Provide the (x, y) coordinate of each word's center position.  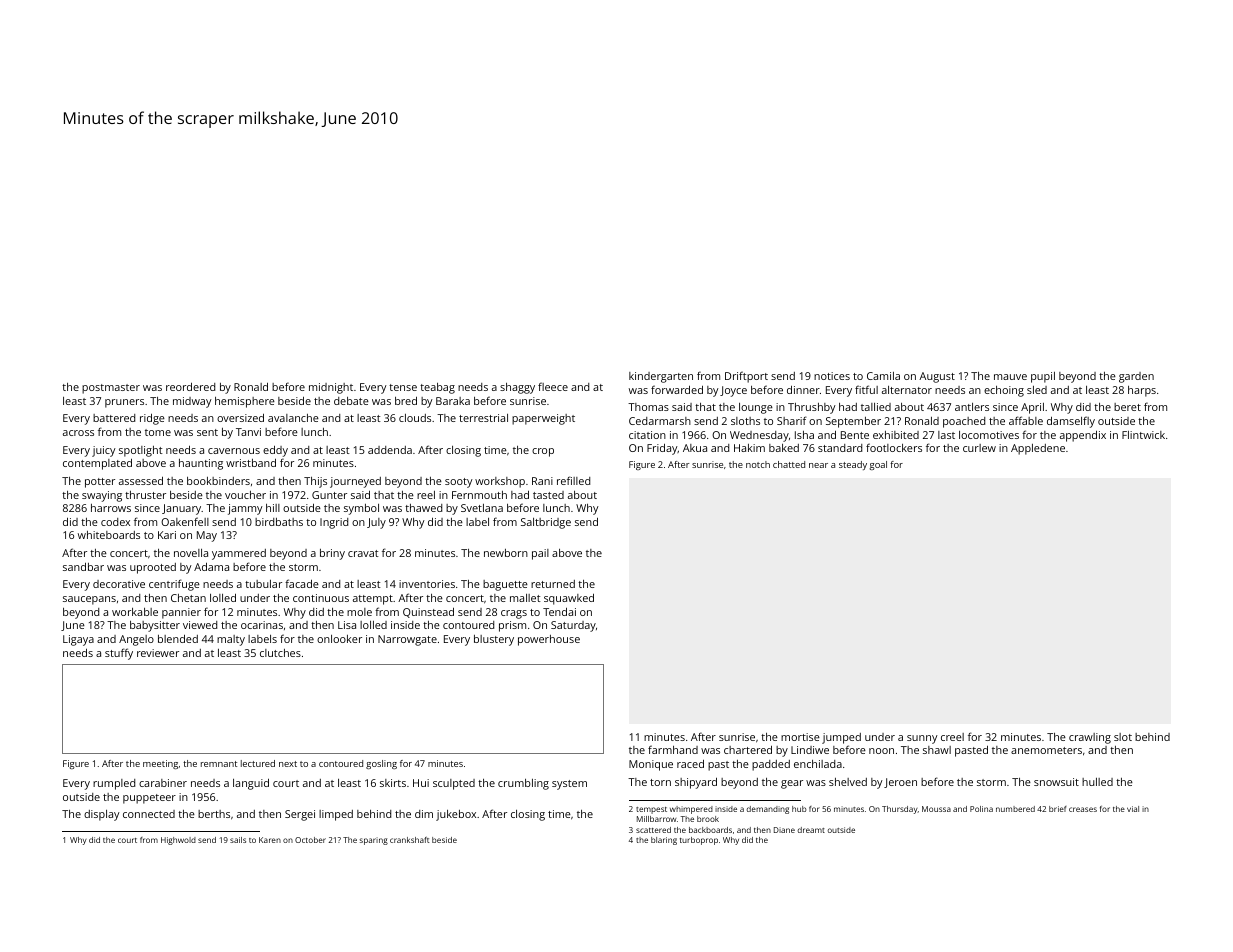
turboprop (699, 841)
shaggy (517, 388)
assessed (141, 480)
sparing (374, 841)
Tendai (559, 611)
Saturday (573, 626)
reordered (190, 386)
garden (1136, 377)
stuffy (119, 654)
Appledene (1038, 449)
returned (553, 584)
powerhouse (549, 640)
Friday (662, 449)
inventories (427, 584)
